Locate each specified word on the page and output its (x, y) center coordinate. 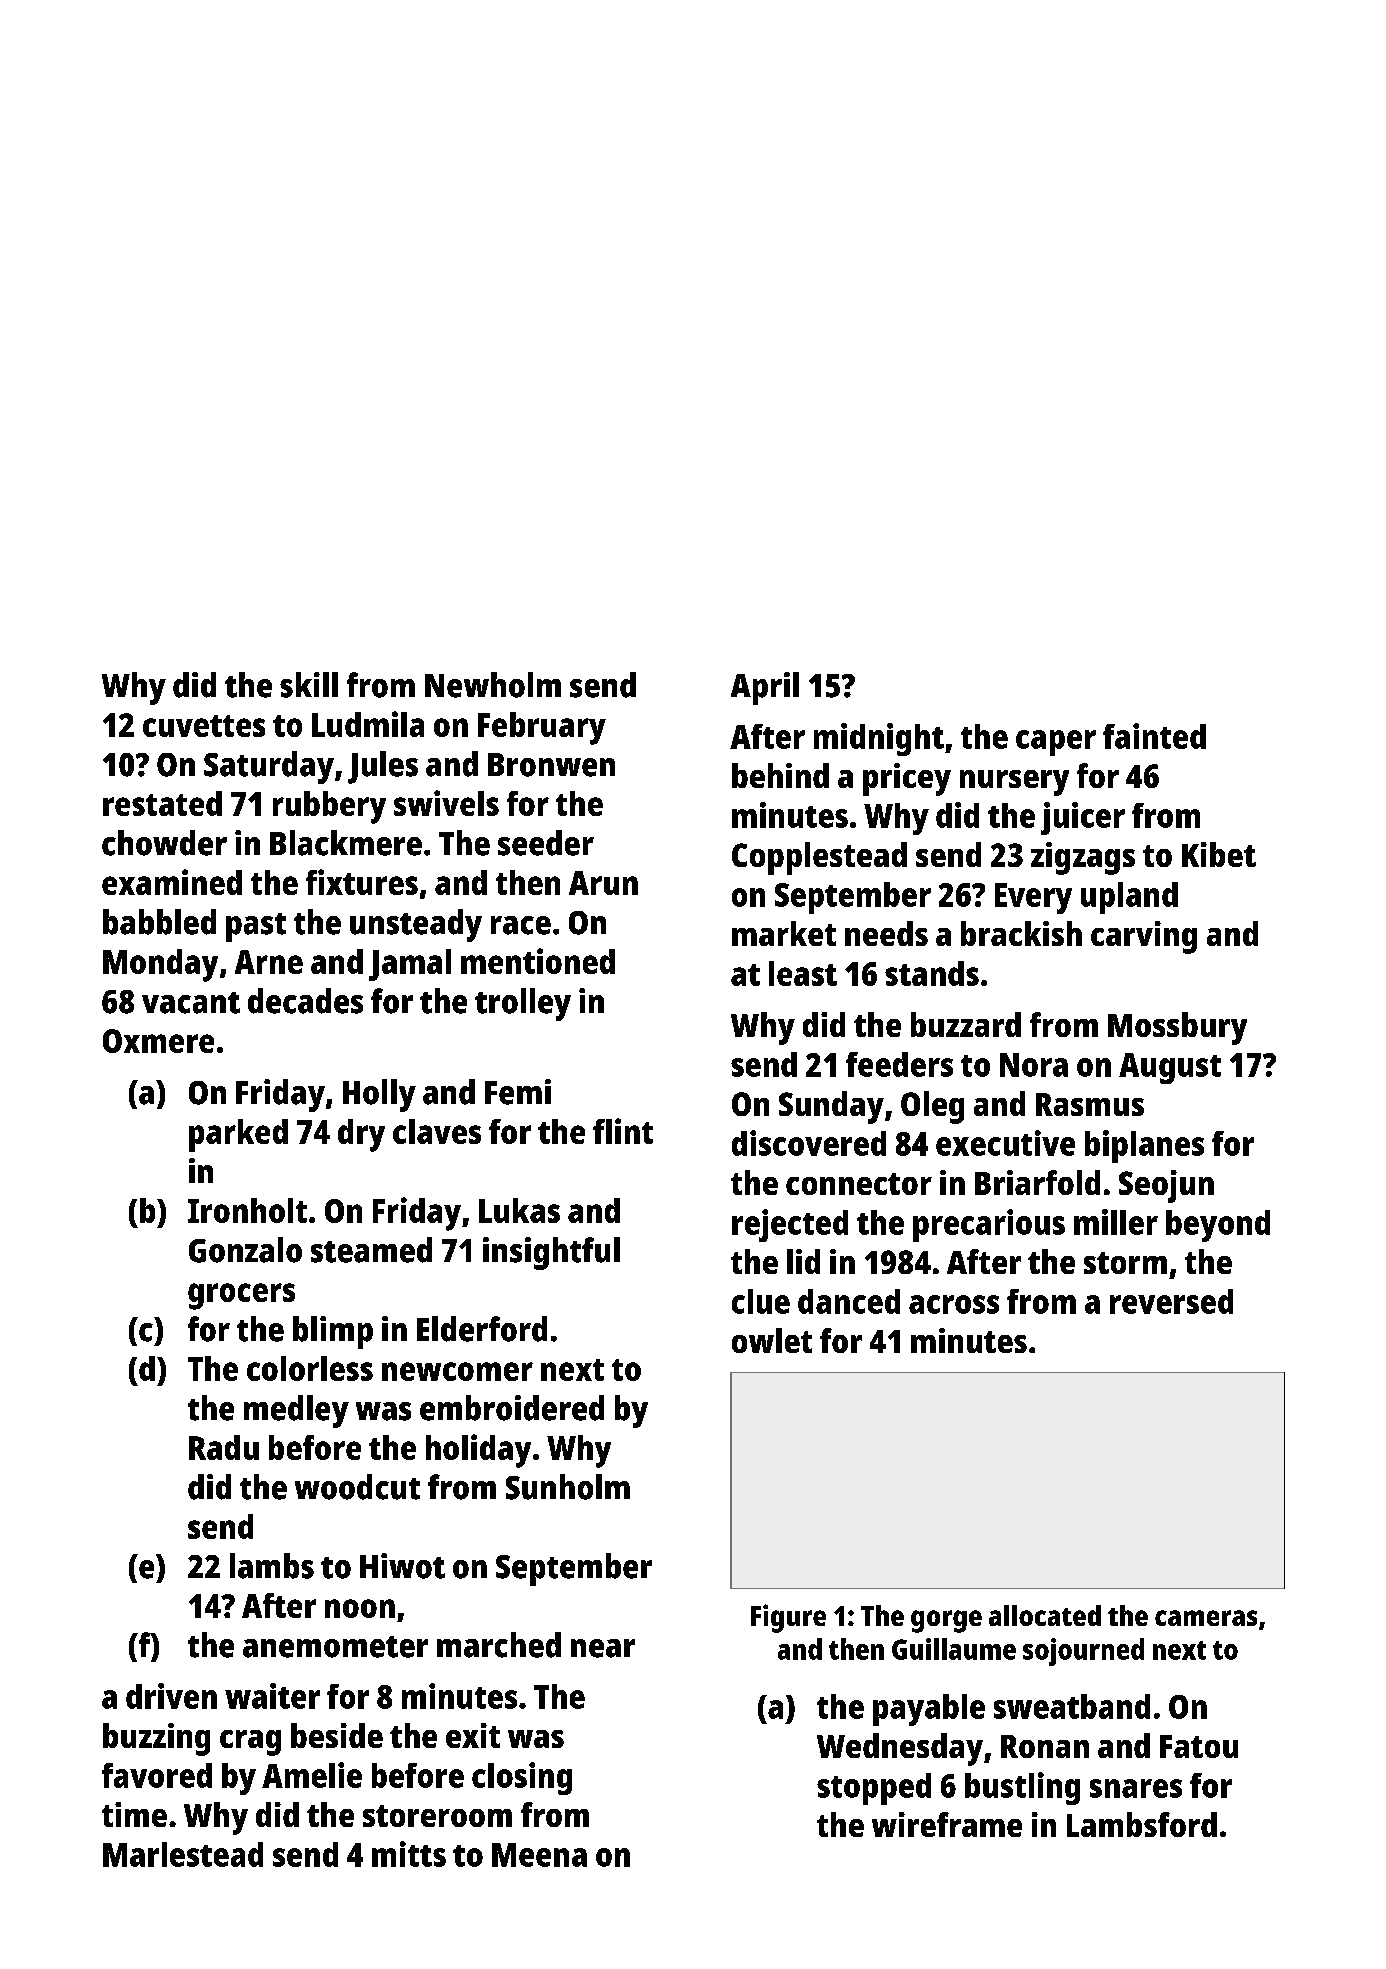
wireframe (947, 1824)
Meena (539, 1855)
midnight (879, 739)
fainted (1154, 736)
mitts (409, 1854)
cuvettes (204, 726)
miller (1116, 1222)
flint (623, 1131)
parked (238, 1135)
